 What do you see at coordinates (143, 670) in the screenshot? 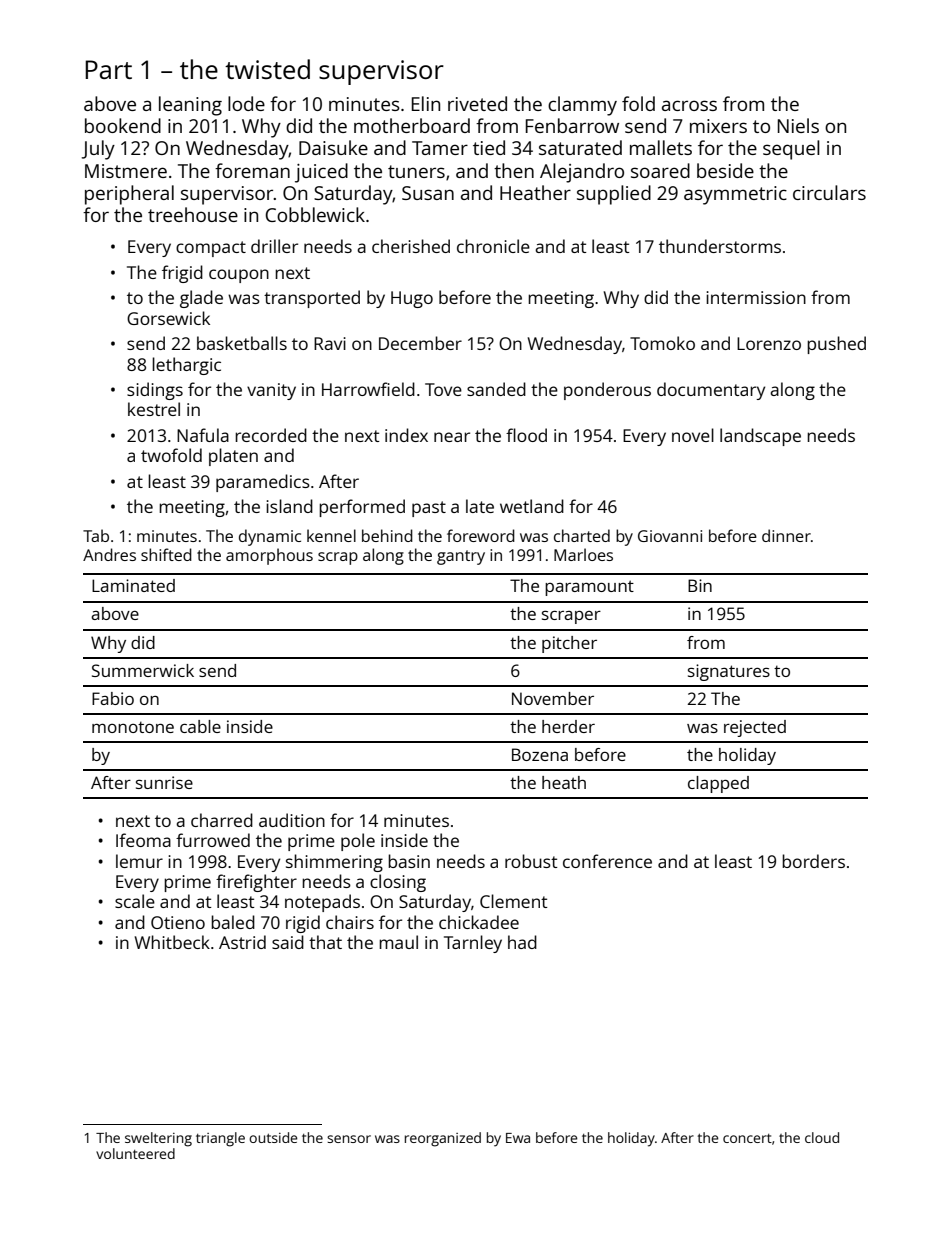
I see `Summerwick` at bounding box center [143, 670].
